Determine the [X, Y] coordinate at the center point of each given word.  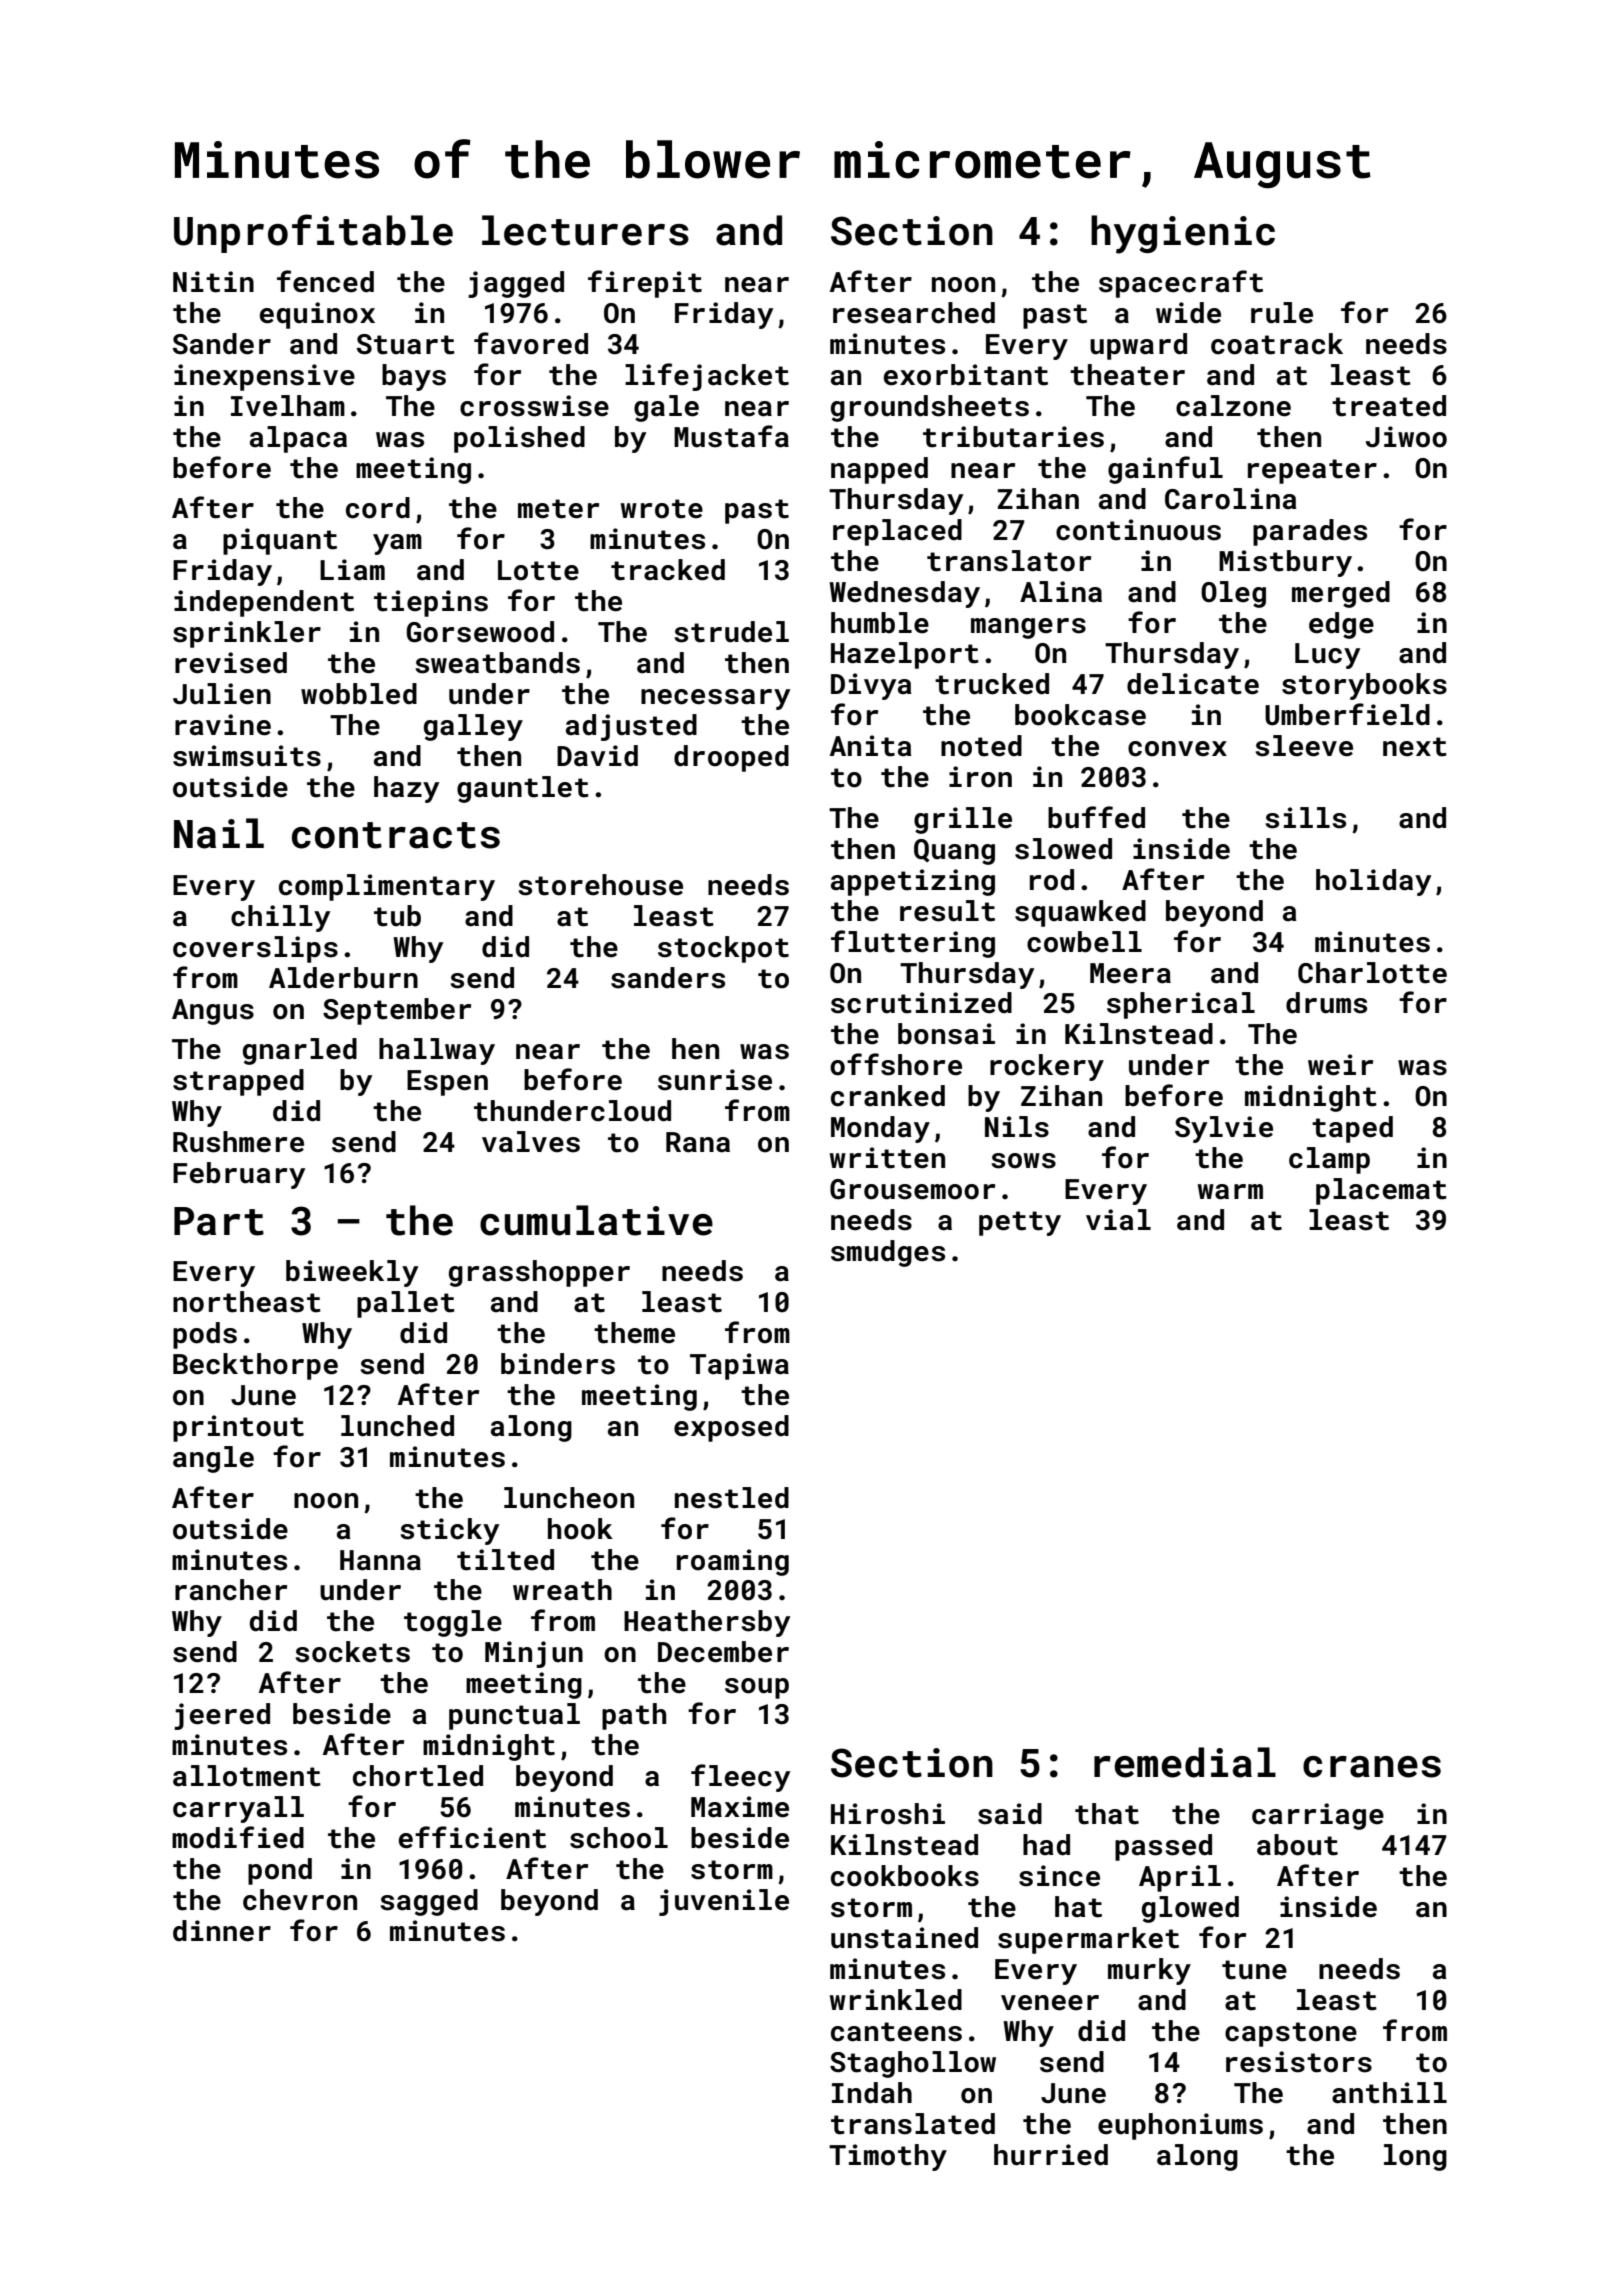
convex [1177, 749]
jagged [516, 284]
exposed [731, 1428]
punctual [514, 1716]
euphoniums [1180, 2126]
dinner [222, 1931]
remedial [1185, 1762]
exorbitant [966, 375]
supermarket [1088, 1940]
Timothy [888, 2157]
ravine [223, 725]
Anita [871, 746]
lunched [397, 1426]
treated [1389, 406]
